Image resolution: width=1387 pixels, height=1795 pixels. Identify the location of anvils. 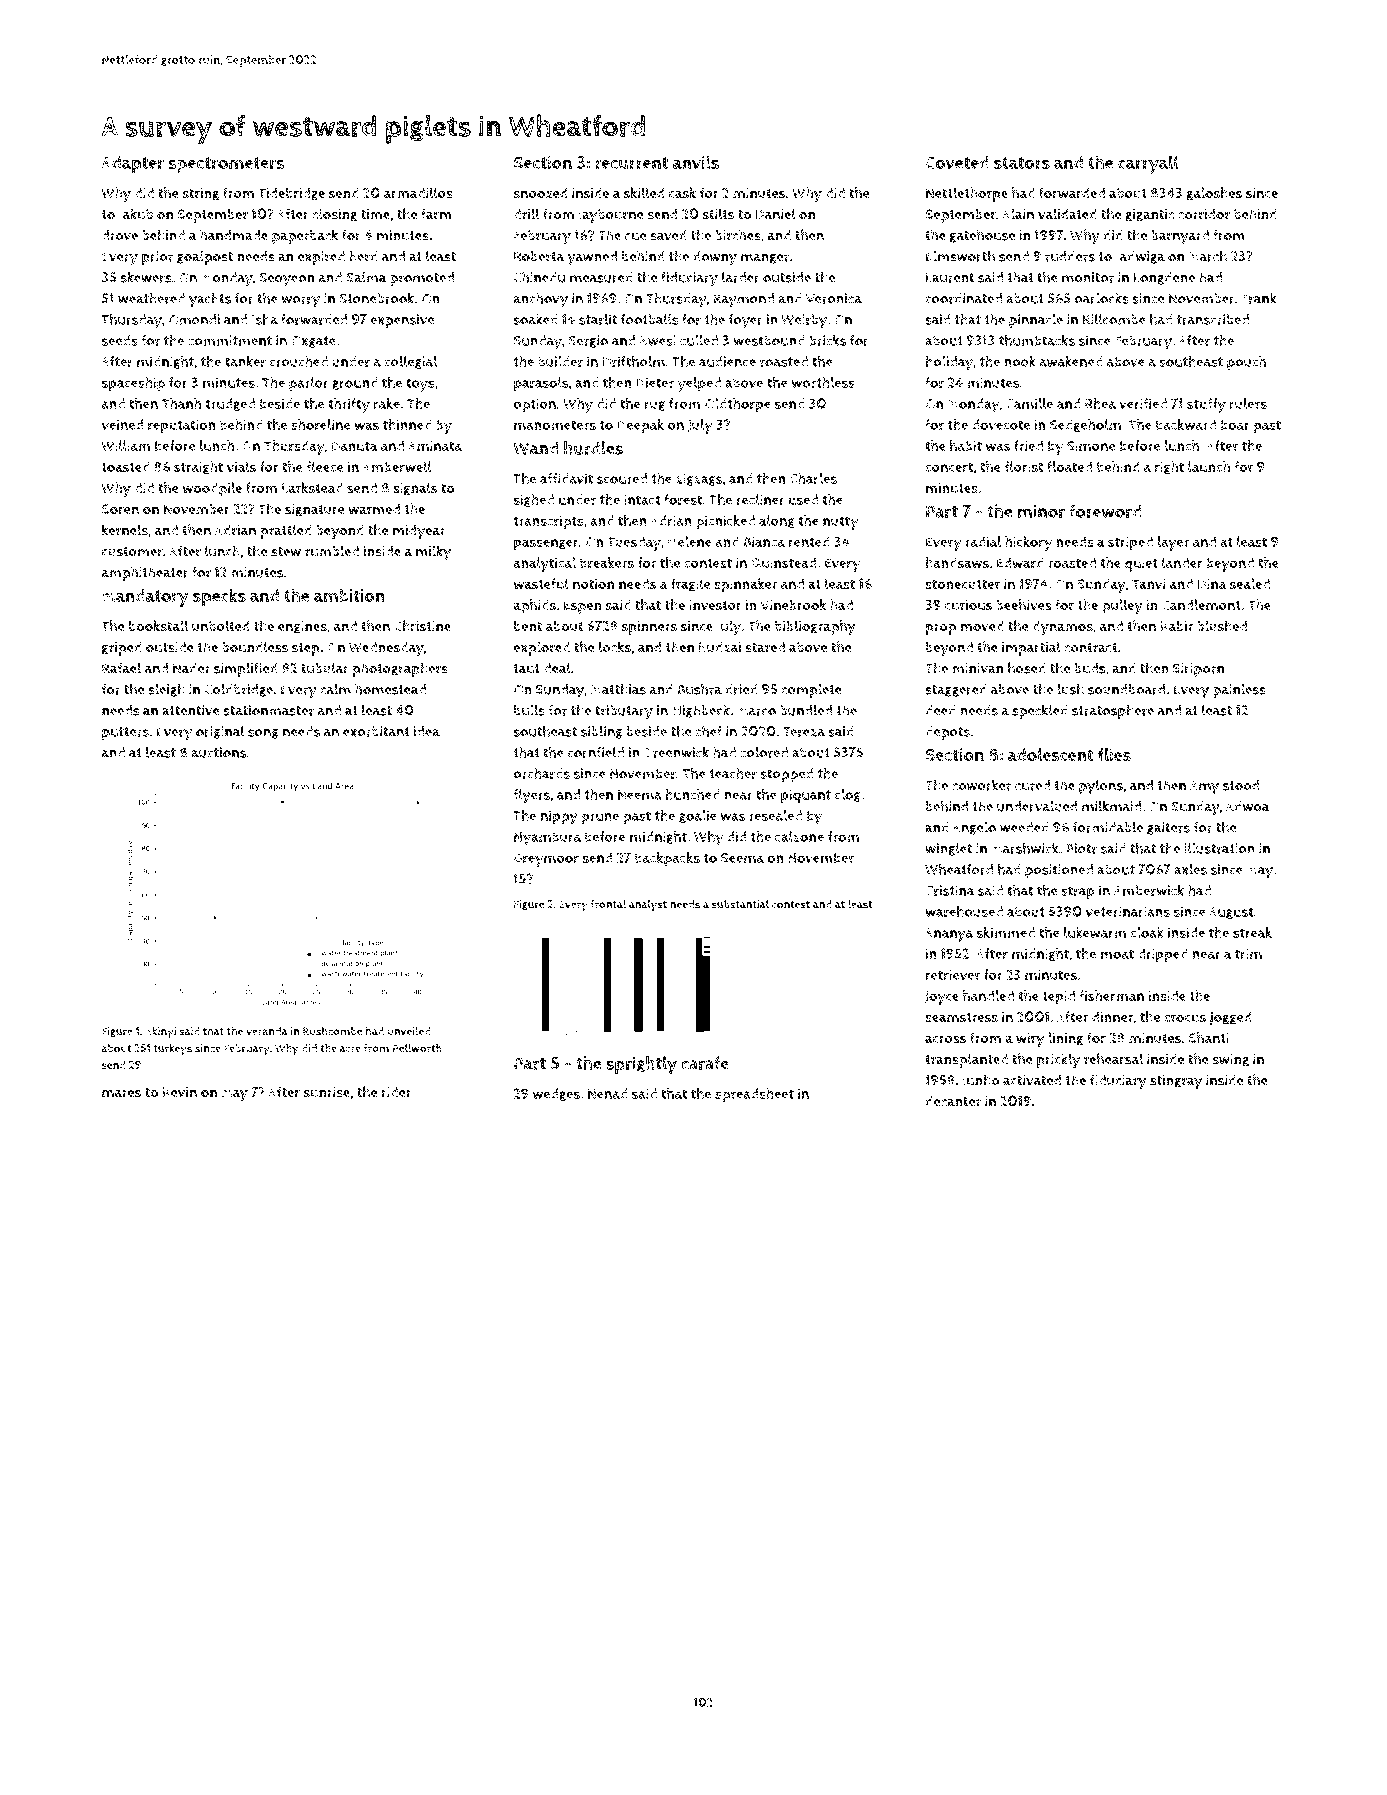
(696, 162).
